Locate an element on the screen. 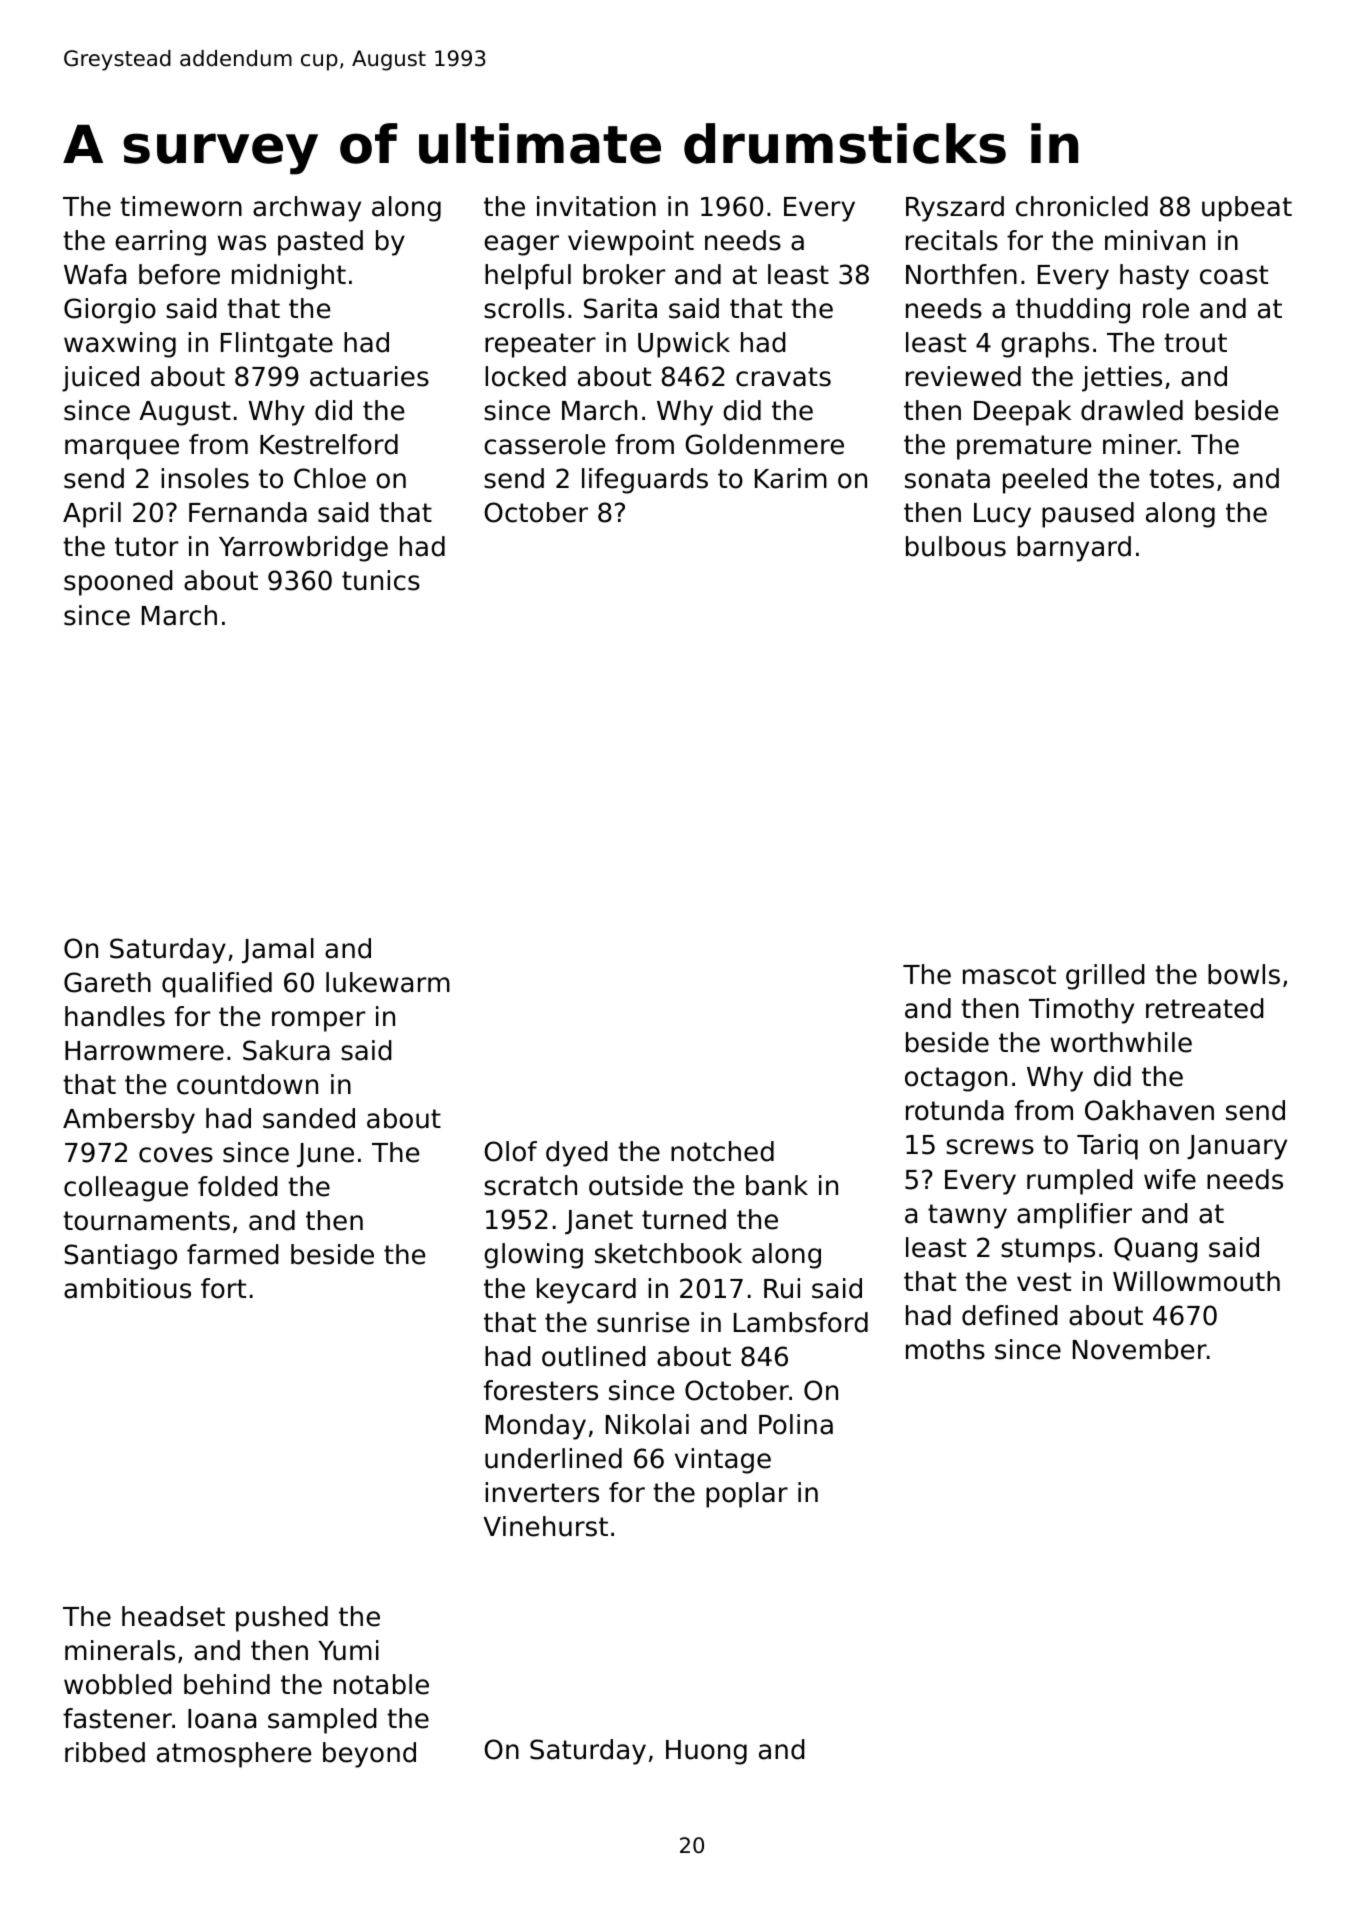 The image size is (1357, 1919). barnyard is located at coordinates (1074, 549).
